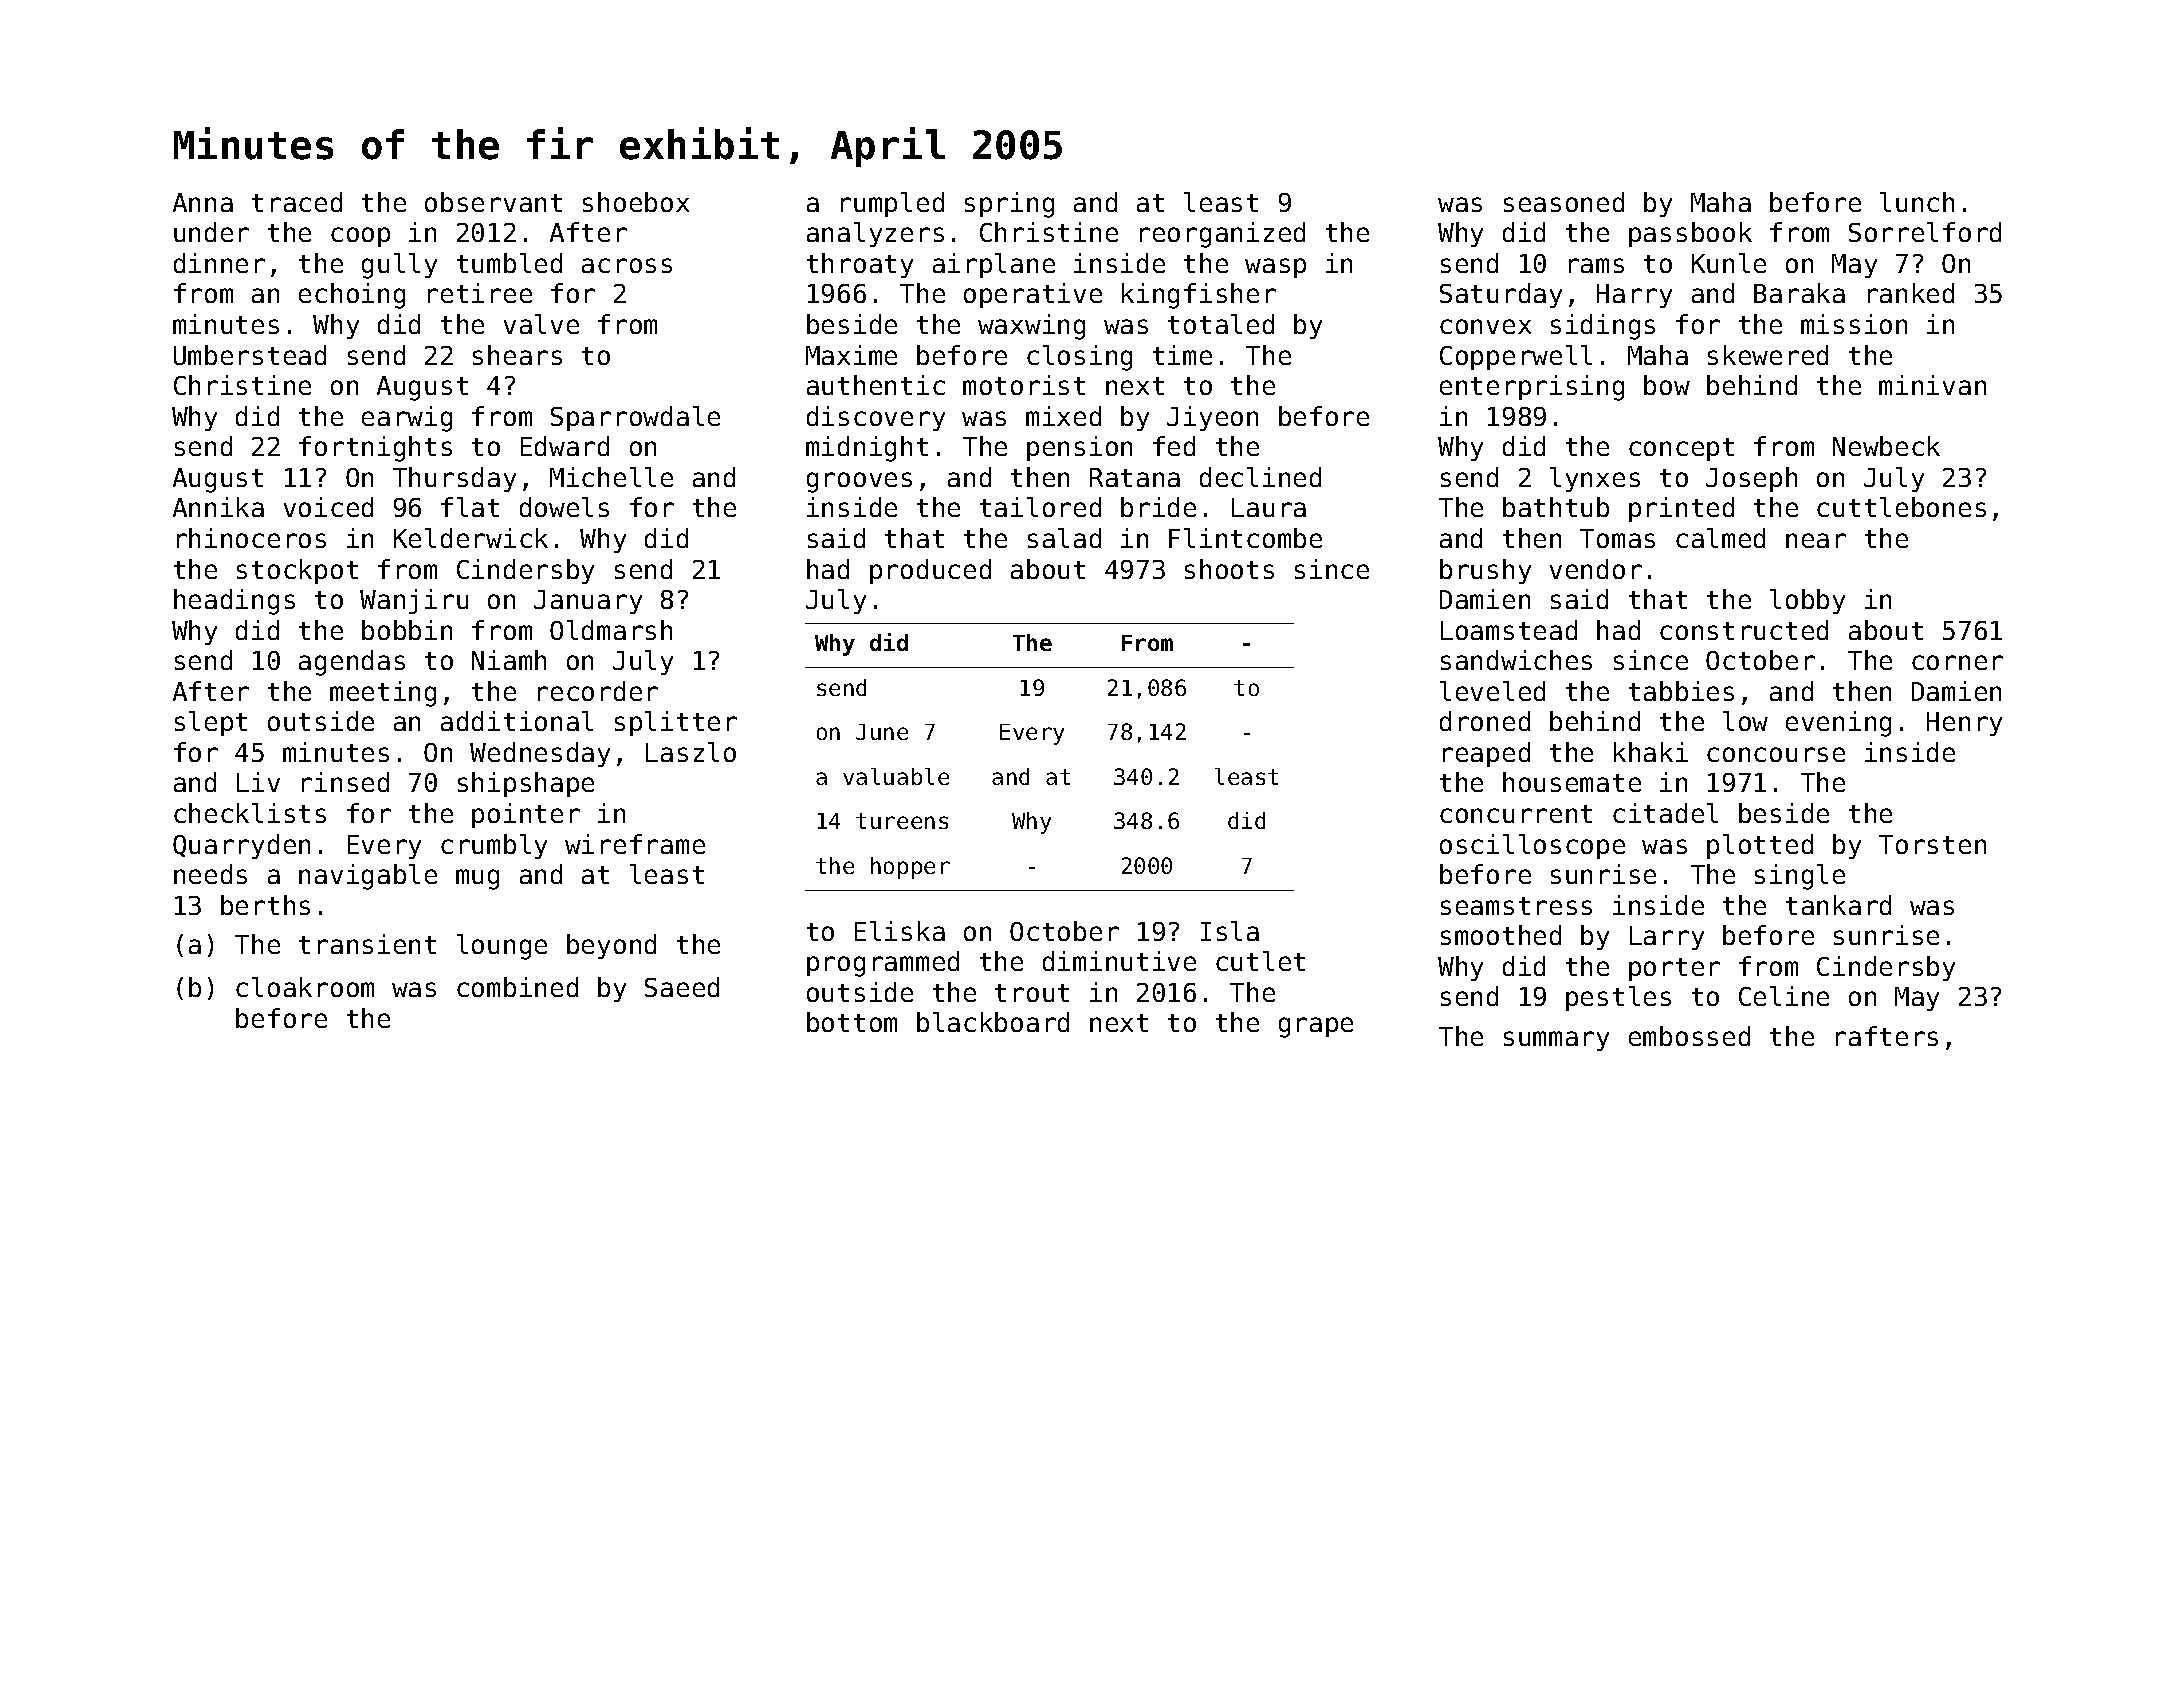 Image resolution: width=2178 pixels, height=1683 pixels. I want to click on mission, so click(1854, 324).
